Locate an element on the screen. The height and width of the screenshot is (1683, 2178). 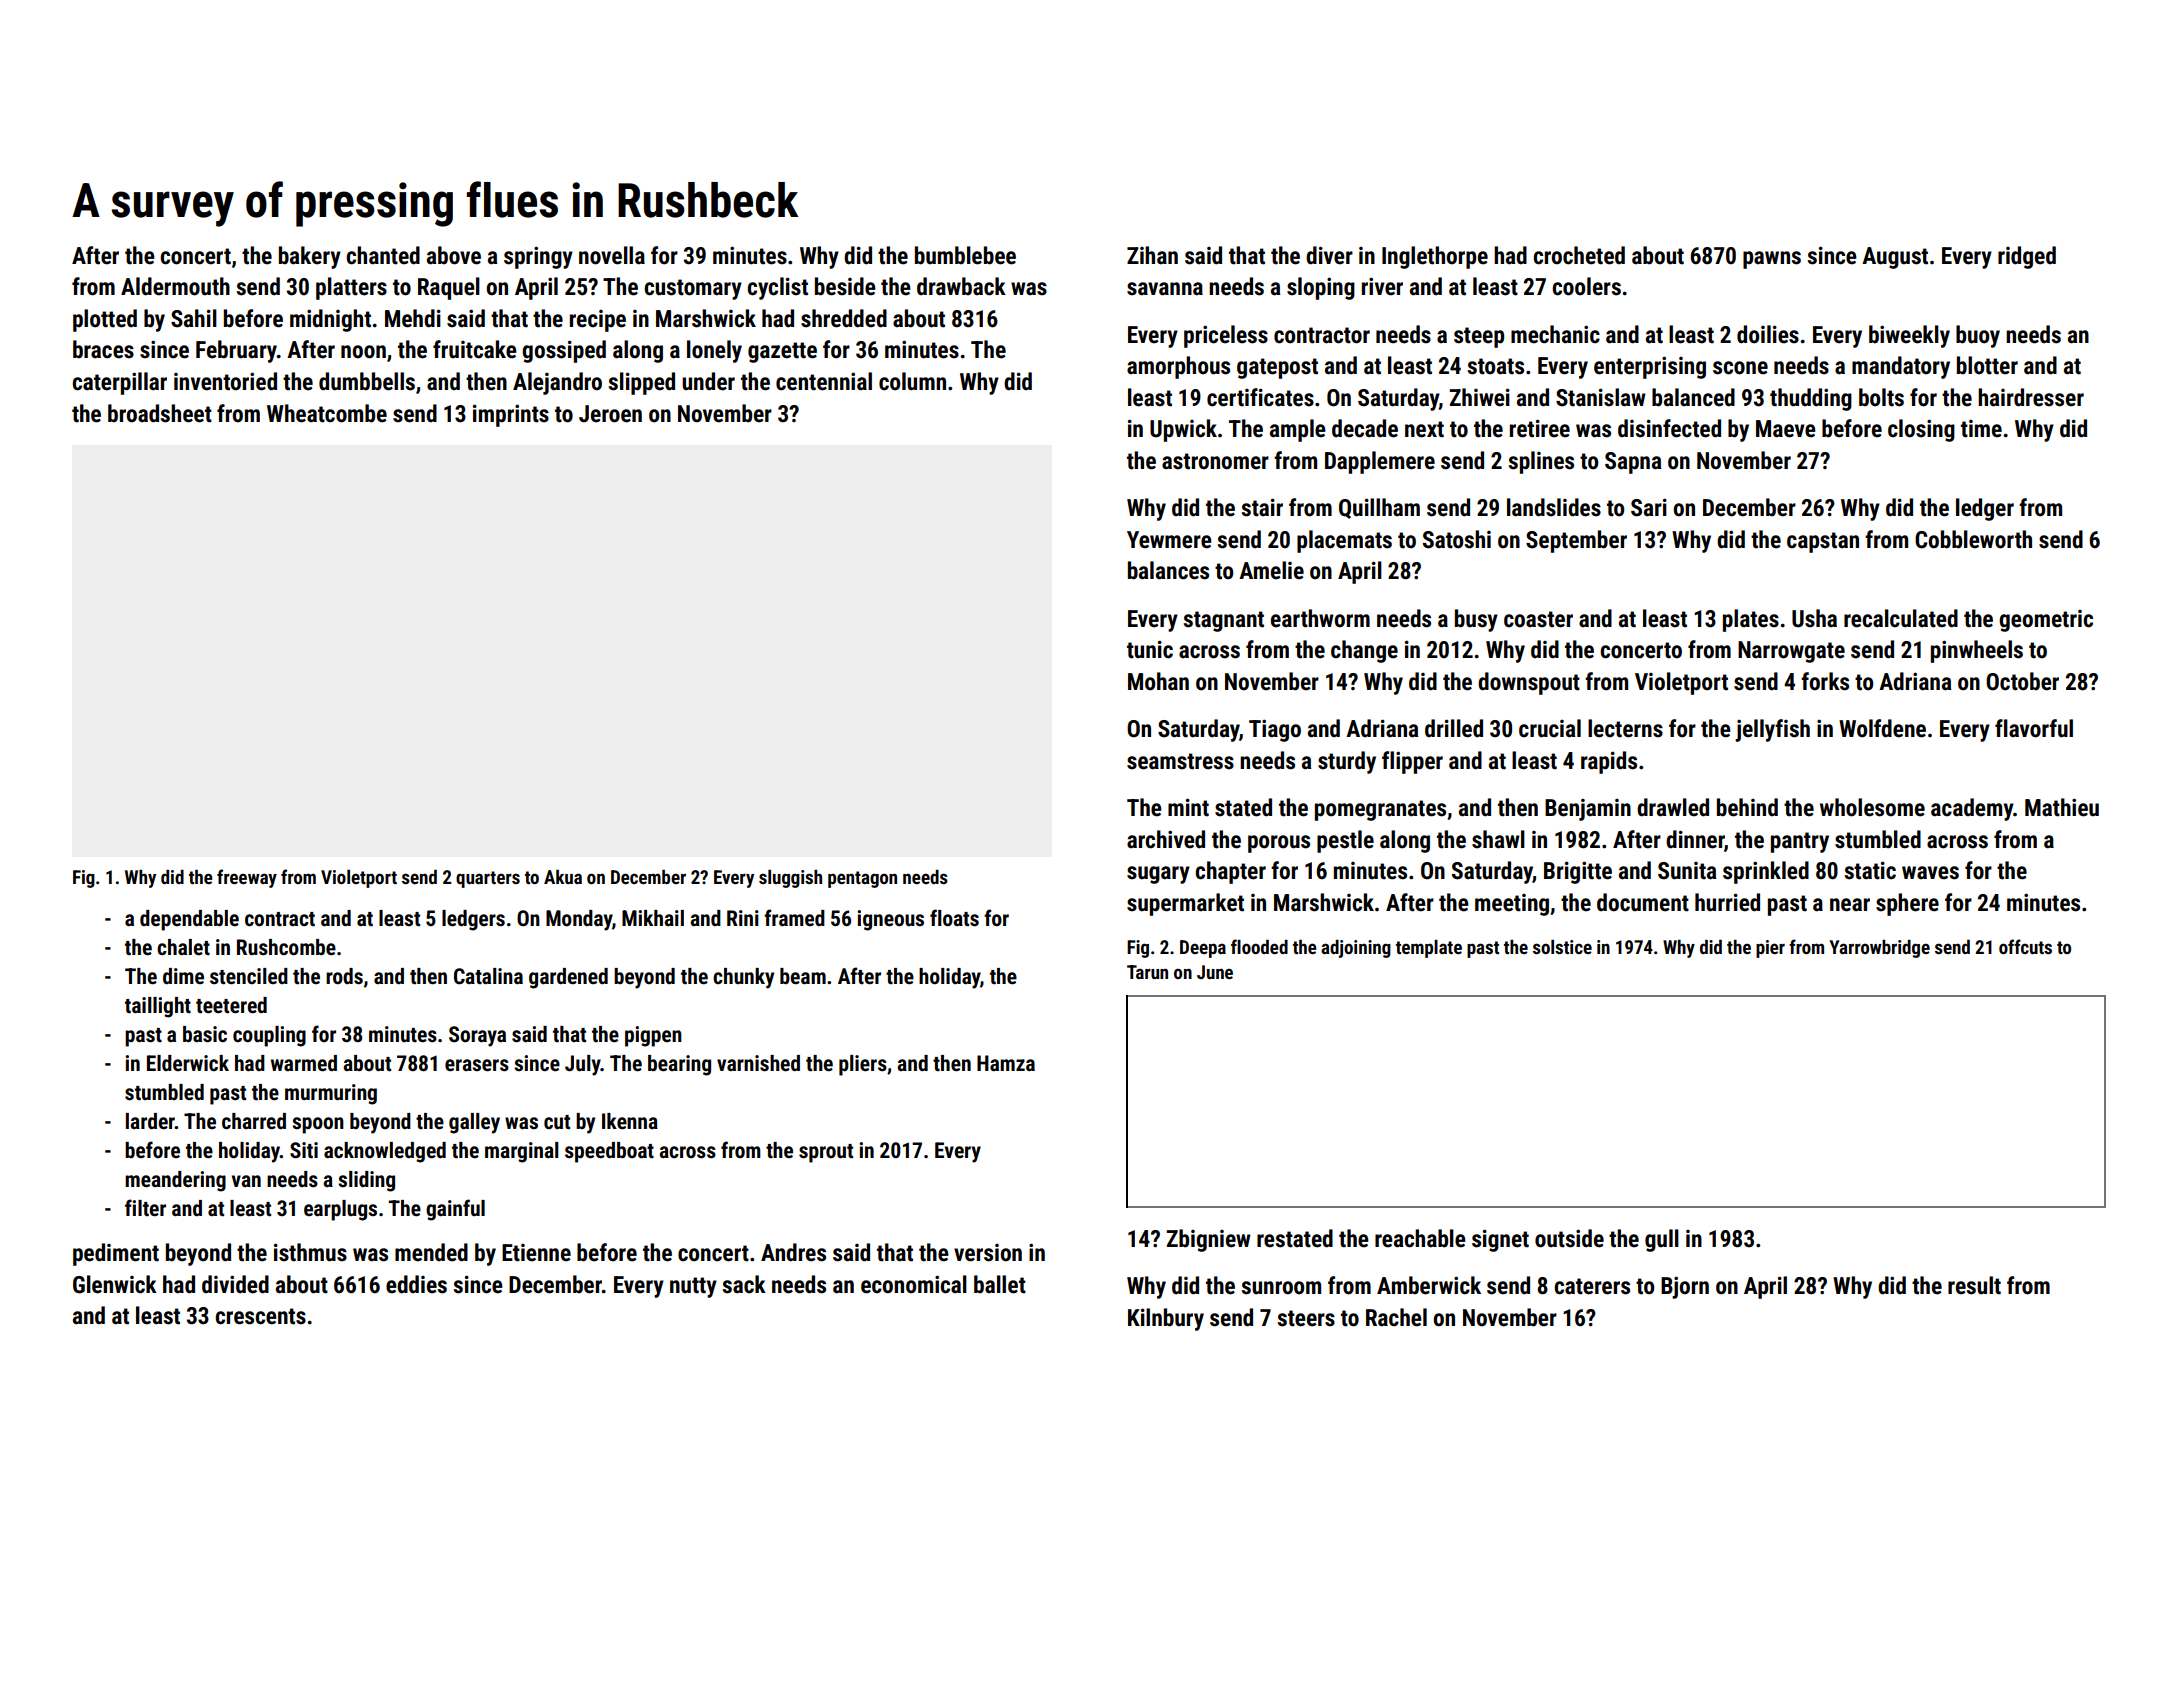
igneous is located at coordinates (890, 920).
